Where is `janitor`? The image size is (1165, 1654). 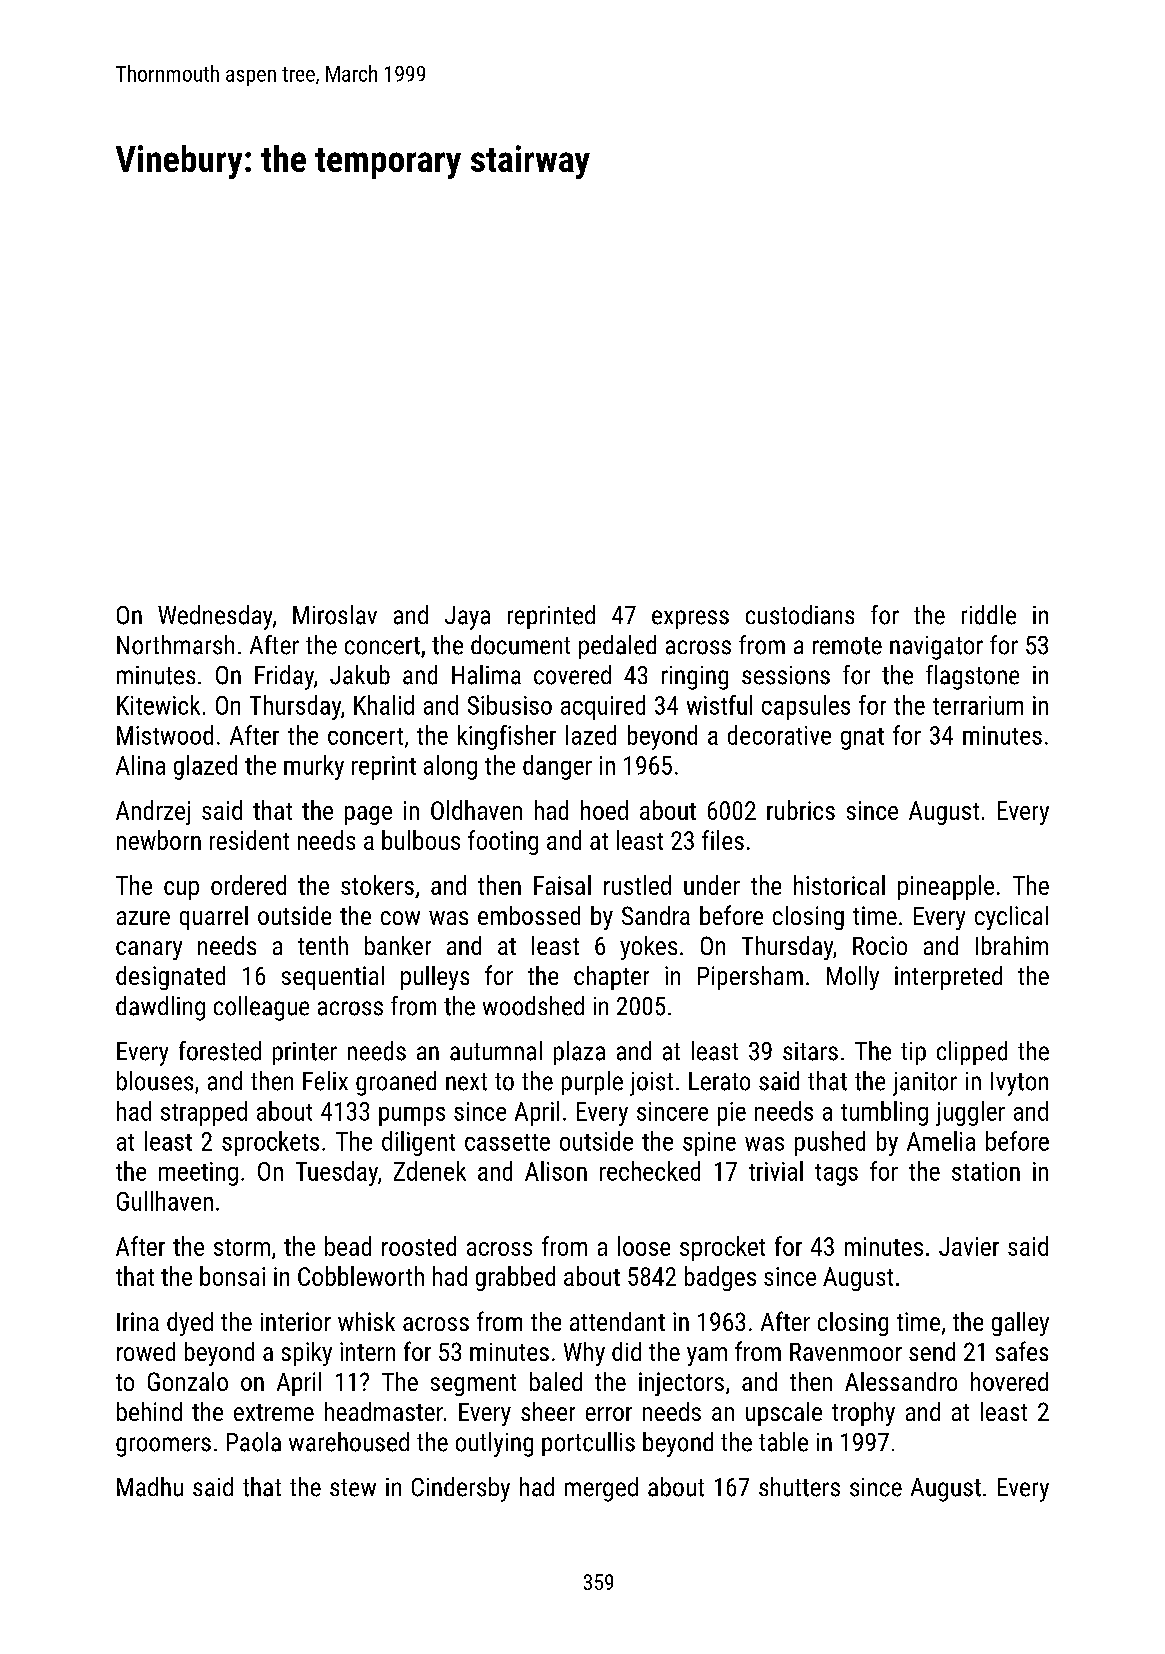 janitor is located at coordinates (925, 1084).
